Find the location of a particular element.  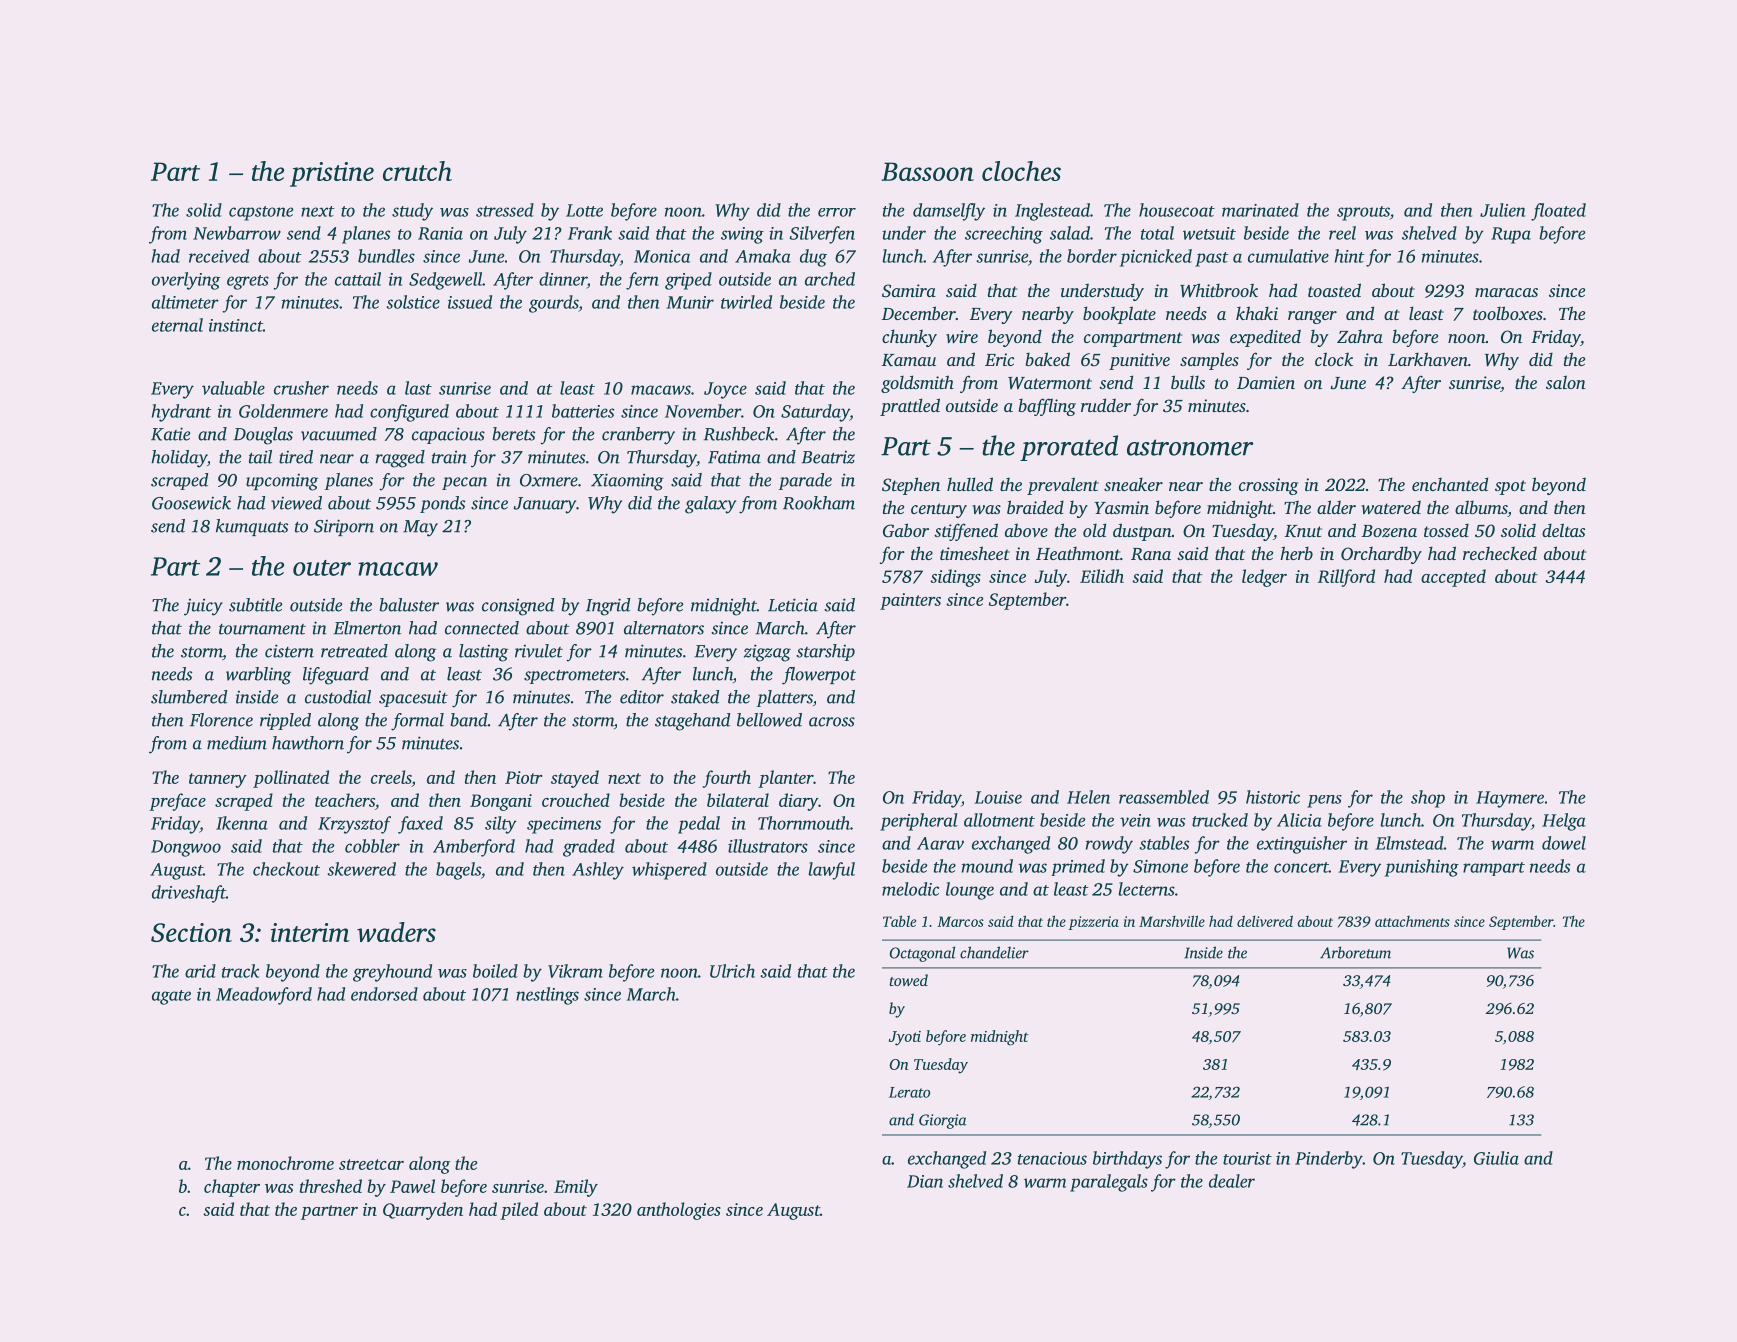

Silverfen is located at coordinates (822, 235).
